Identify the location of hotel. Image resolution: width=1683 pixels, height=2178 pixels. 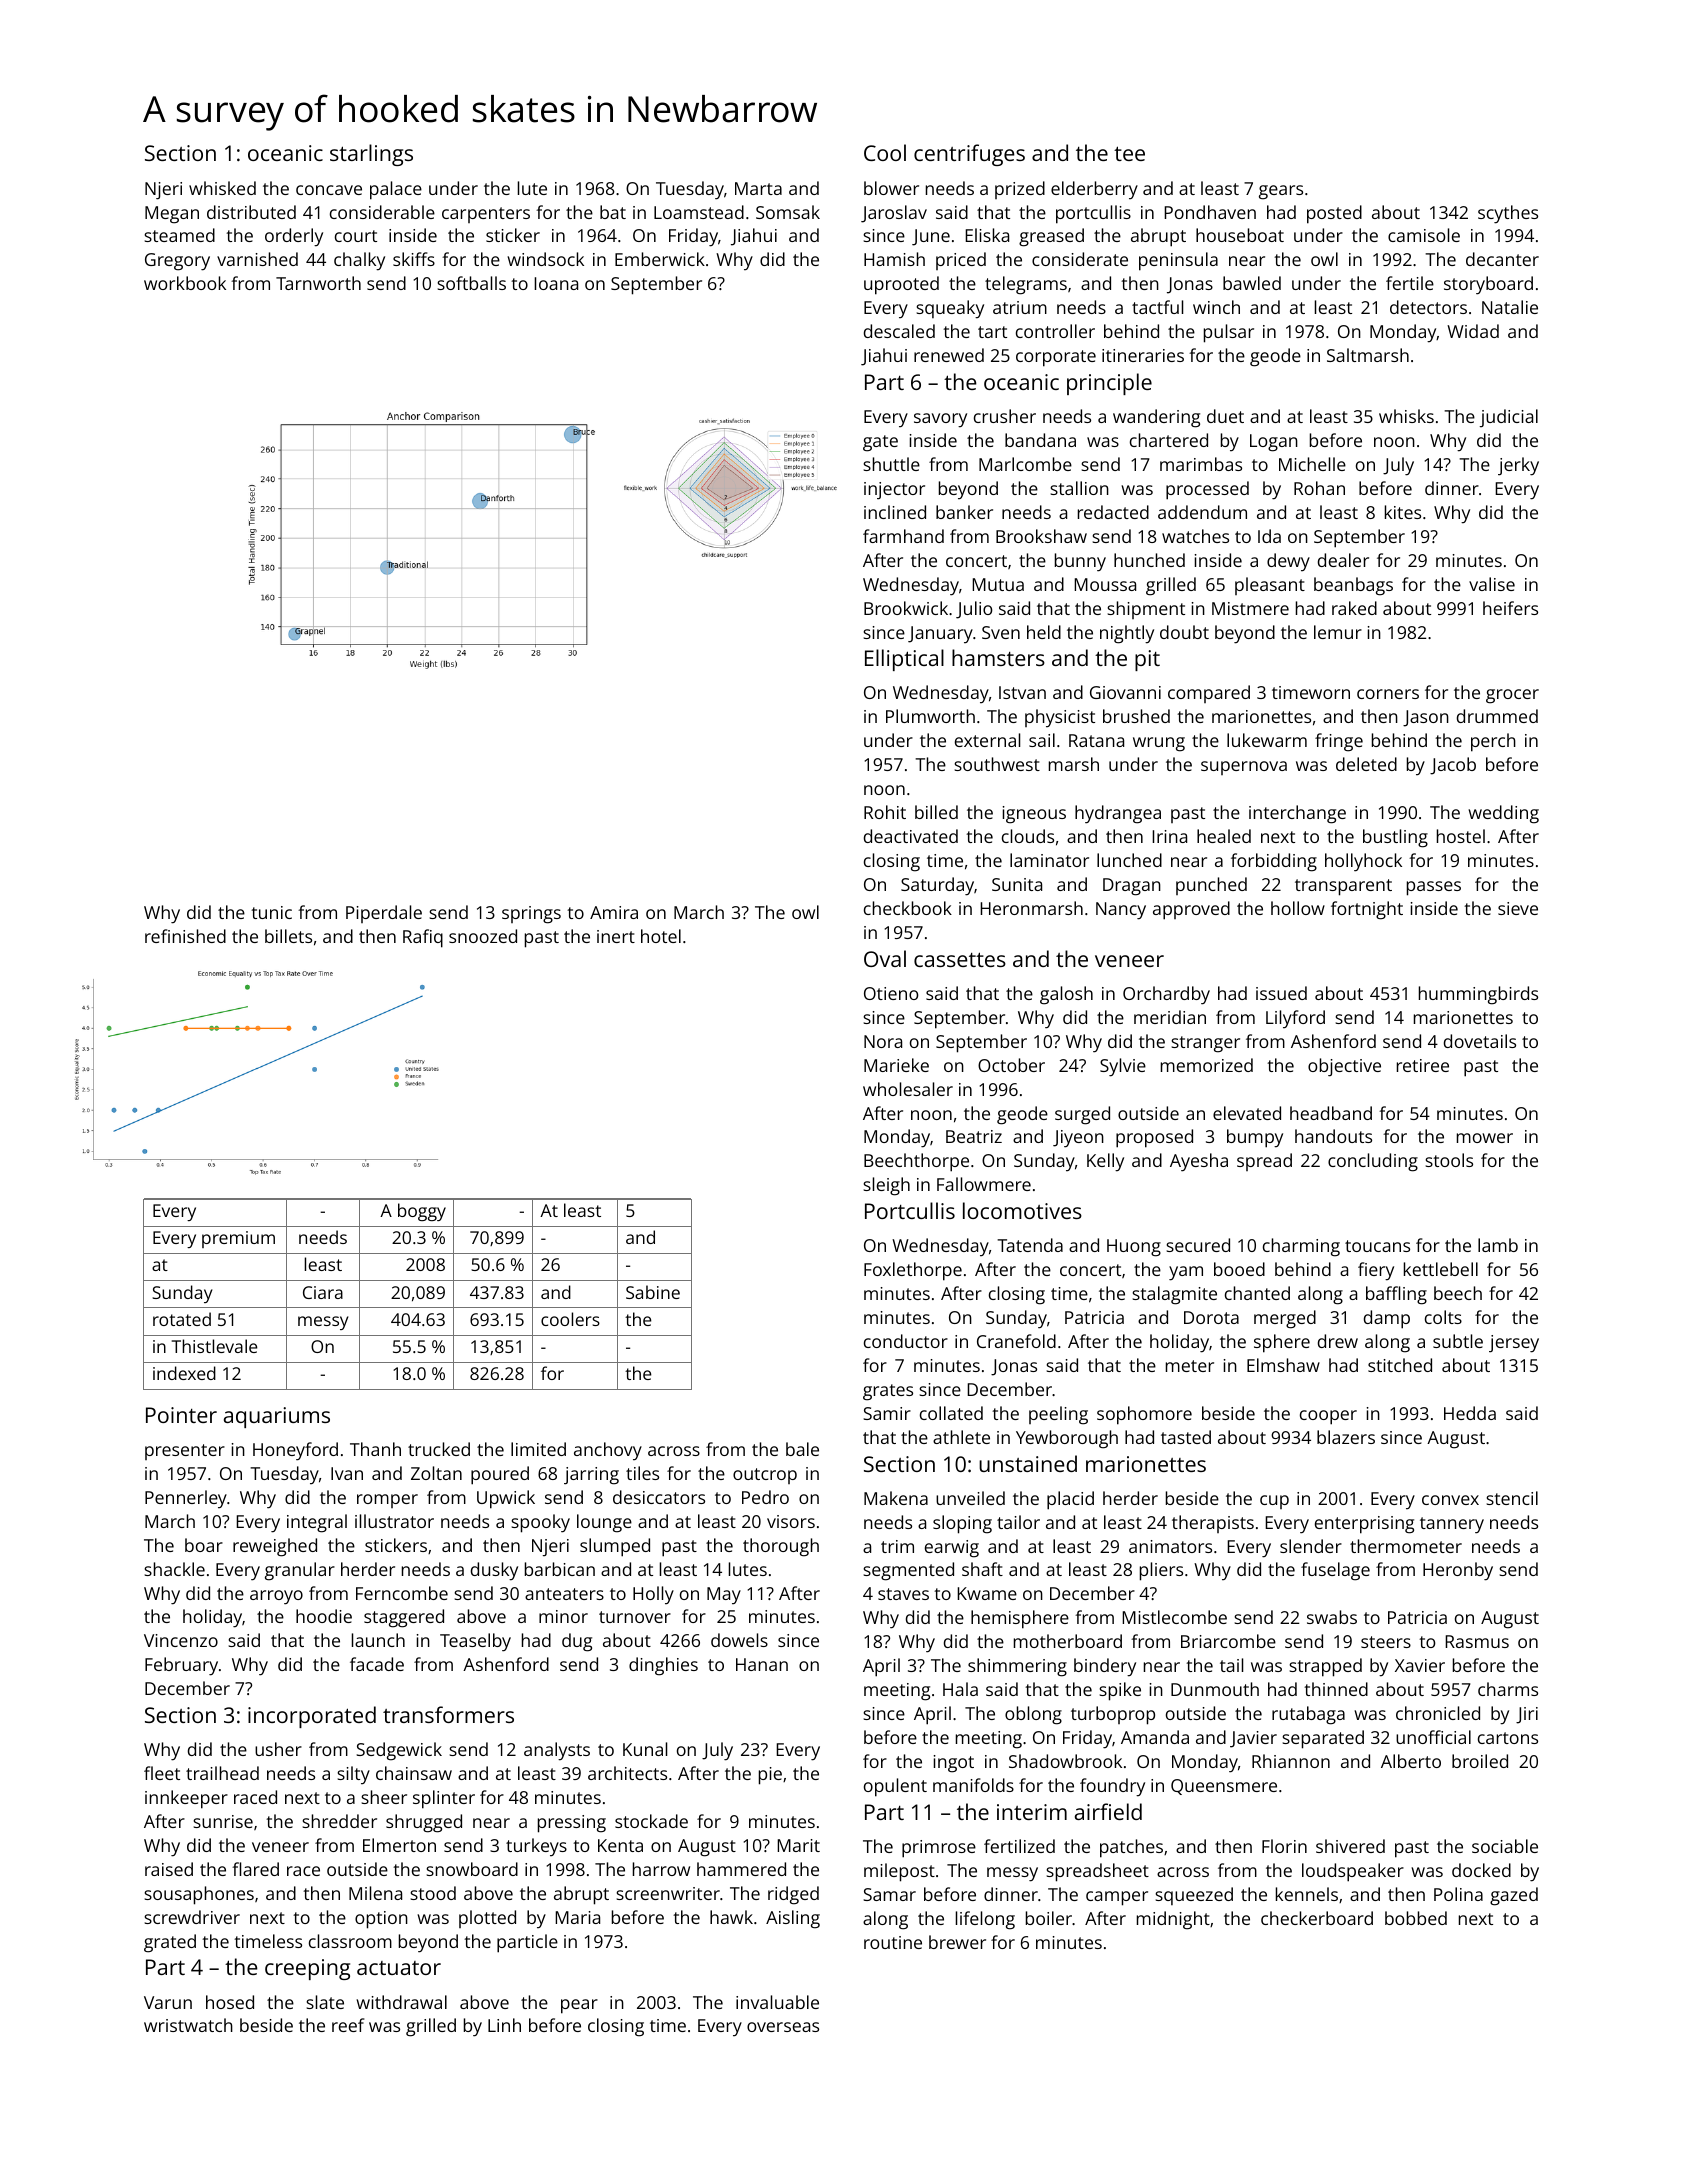
(661, 936).
